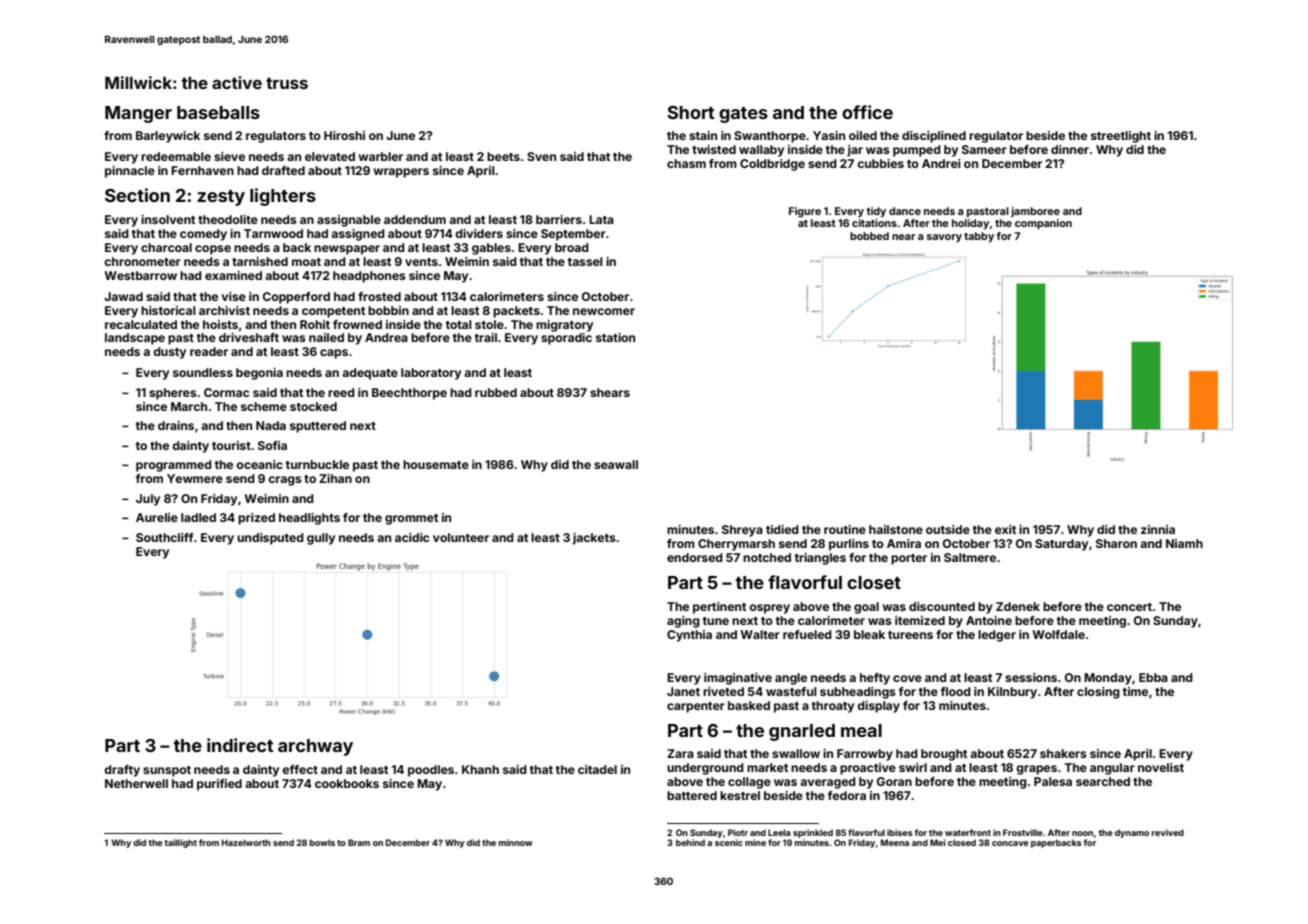  Describe the element at coordinates (176, 425) in the page. I see `drains` at that location.
